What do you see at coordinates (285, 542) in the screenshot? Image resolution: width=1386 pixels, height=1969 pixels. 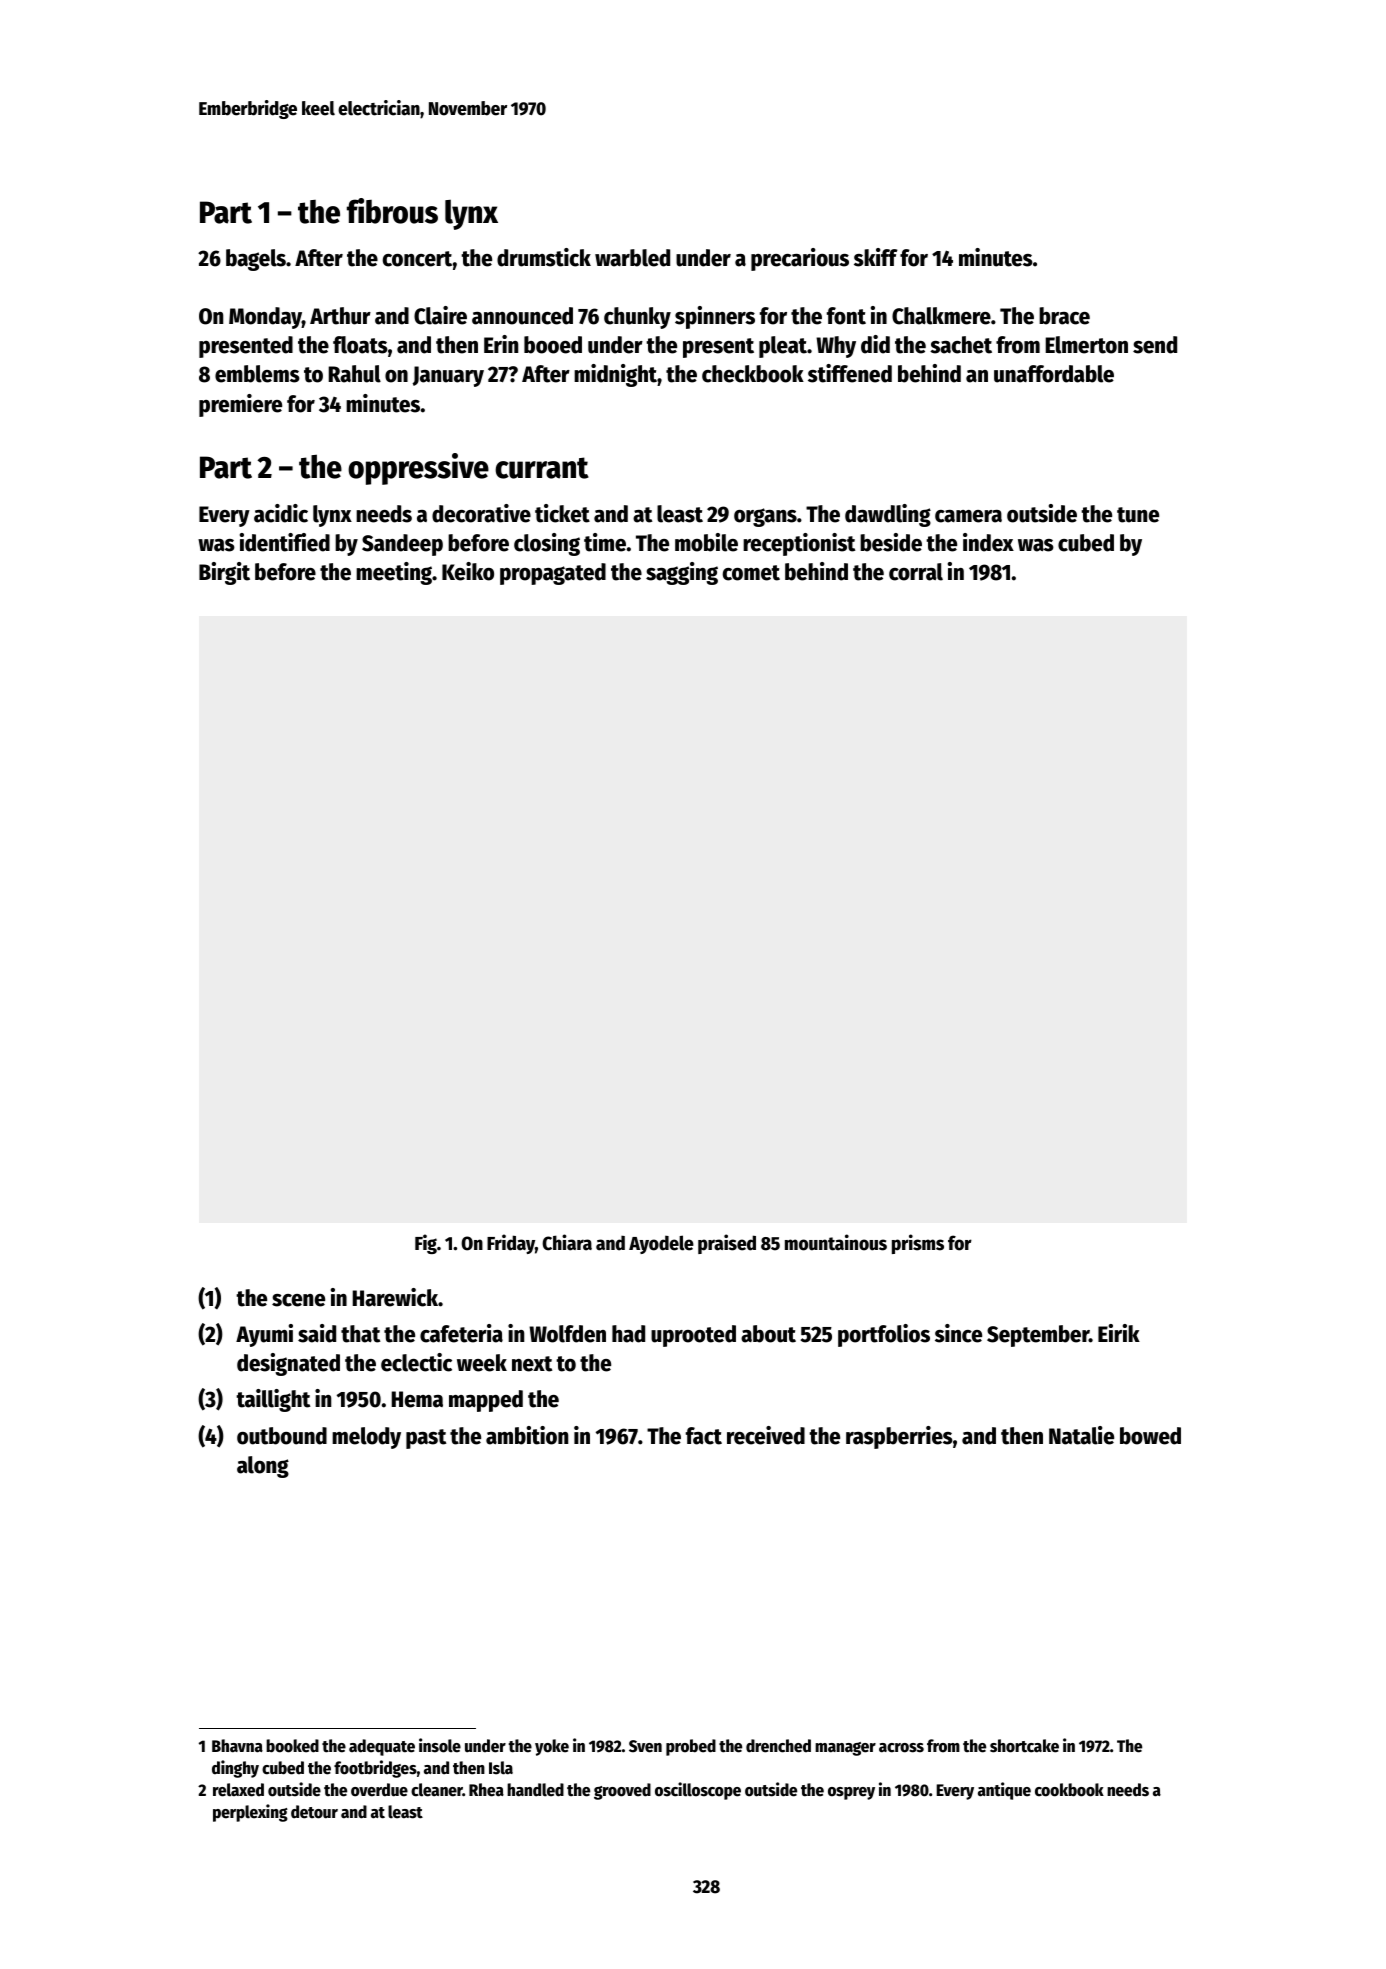 I see `identified` at bounding box center [285, 542].
